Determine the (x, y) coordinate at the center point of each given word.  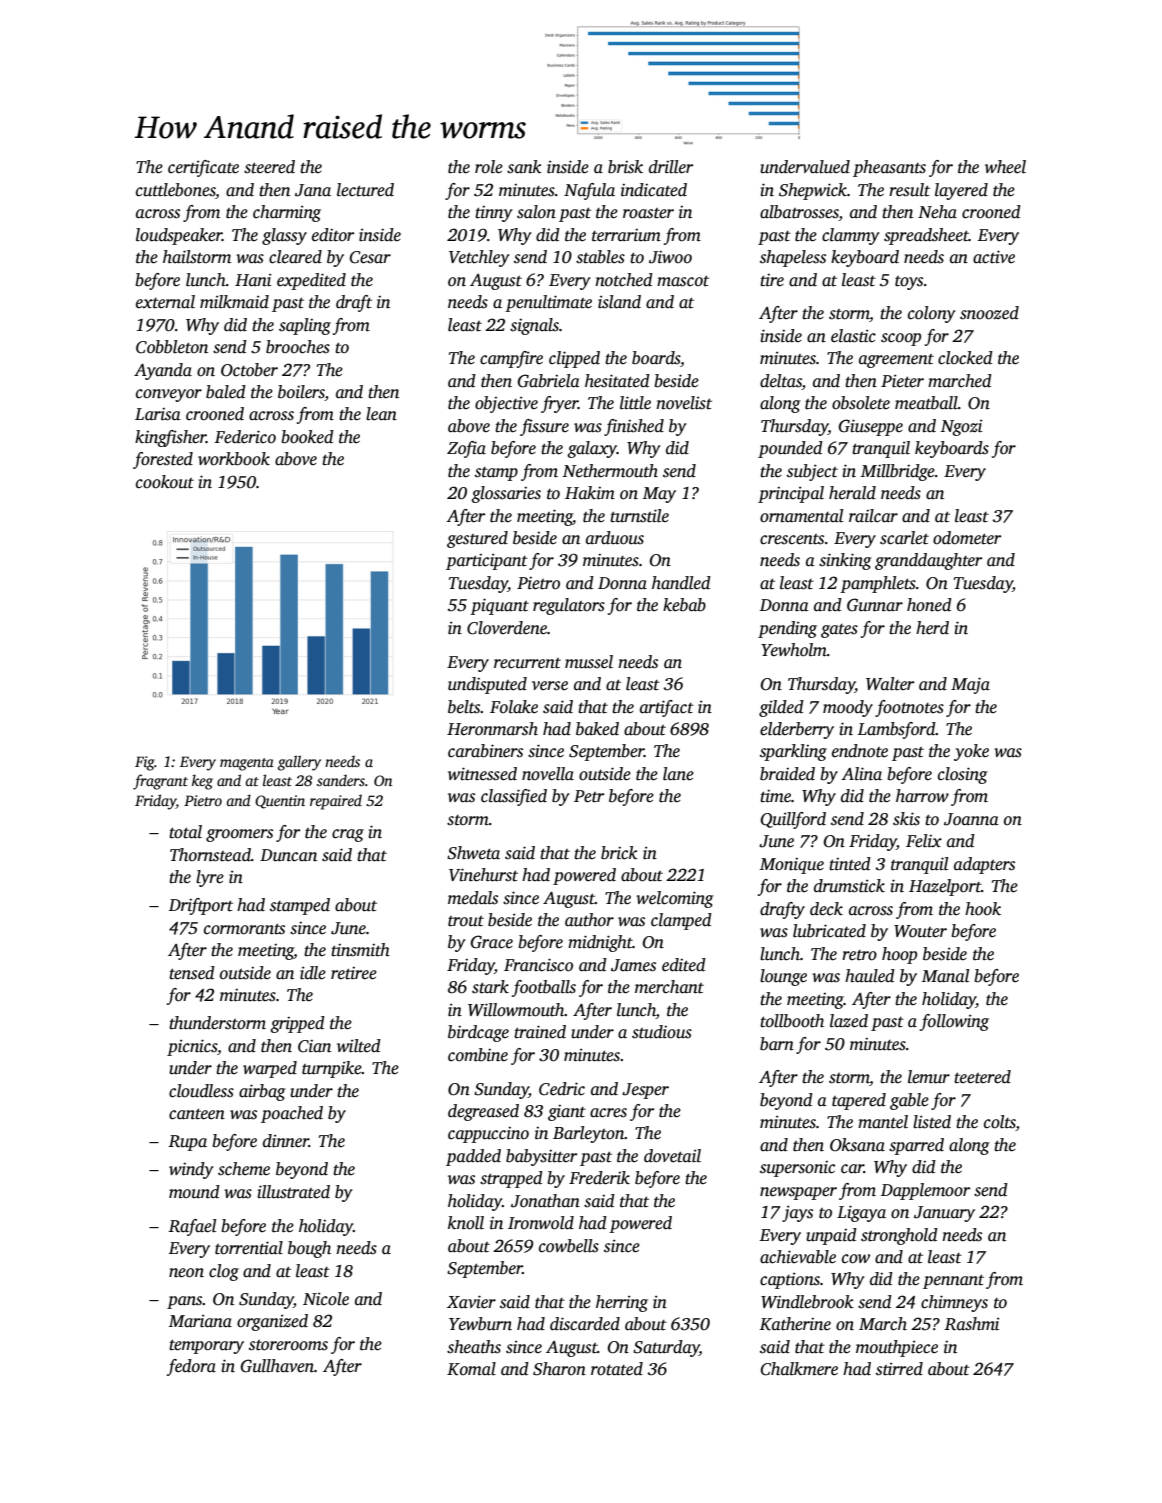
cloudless (201, 1091)
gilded (781, 708)
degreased (483, 1112)
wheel (1005, 167)
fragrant (160, 782)
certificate (203, 168)
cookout (165, 482)
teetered (982, 1077)
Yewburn (480, 1324)
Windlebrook (807, 1302)
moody (848, 708)
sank (524, 167)
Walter (890, 684)
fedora (191, 1367)
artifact (667, 708)
